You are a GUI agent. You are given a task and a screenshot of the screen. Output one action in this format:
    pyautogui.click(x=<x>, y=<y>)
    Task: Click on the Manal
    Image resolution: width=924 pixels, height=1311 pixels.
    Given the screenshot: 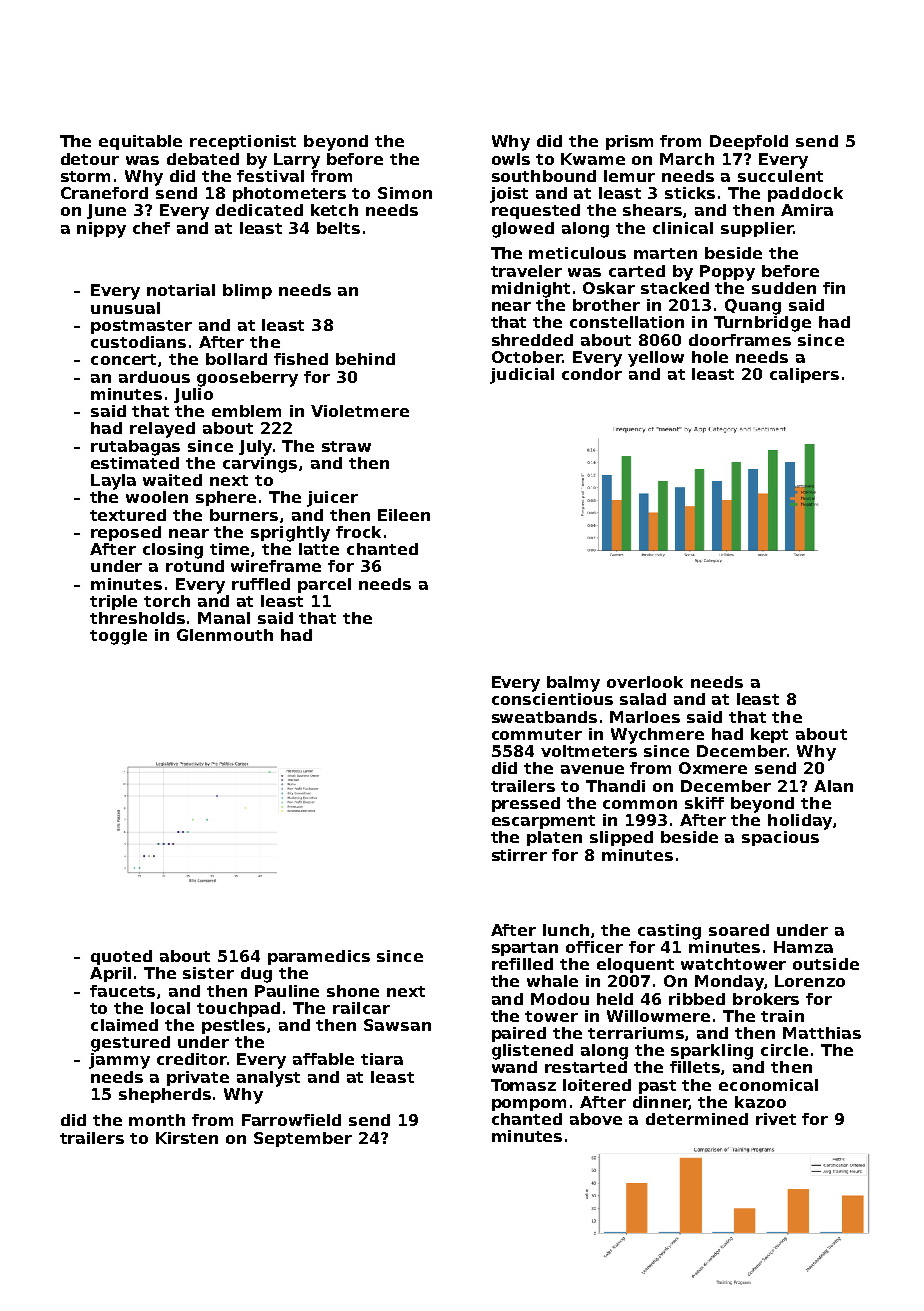 What is the action you would take?
    pyautogui.click(x=224, y=618)
